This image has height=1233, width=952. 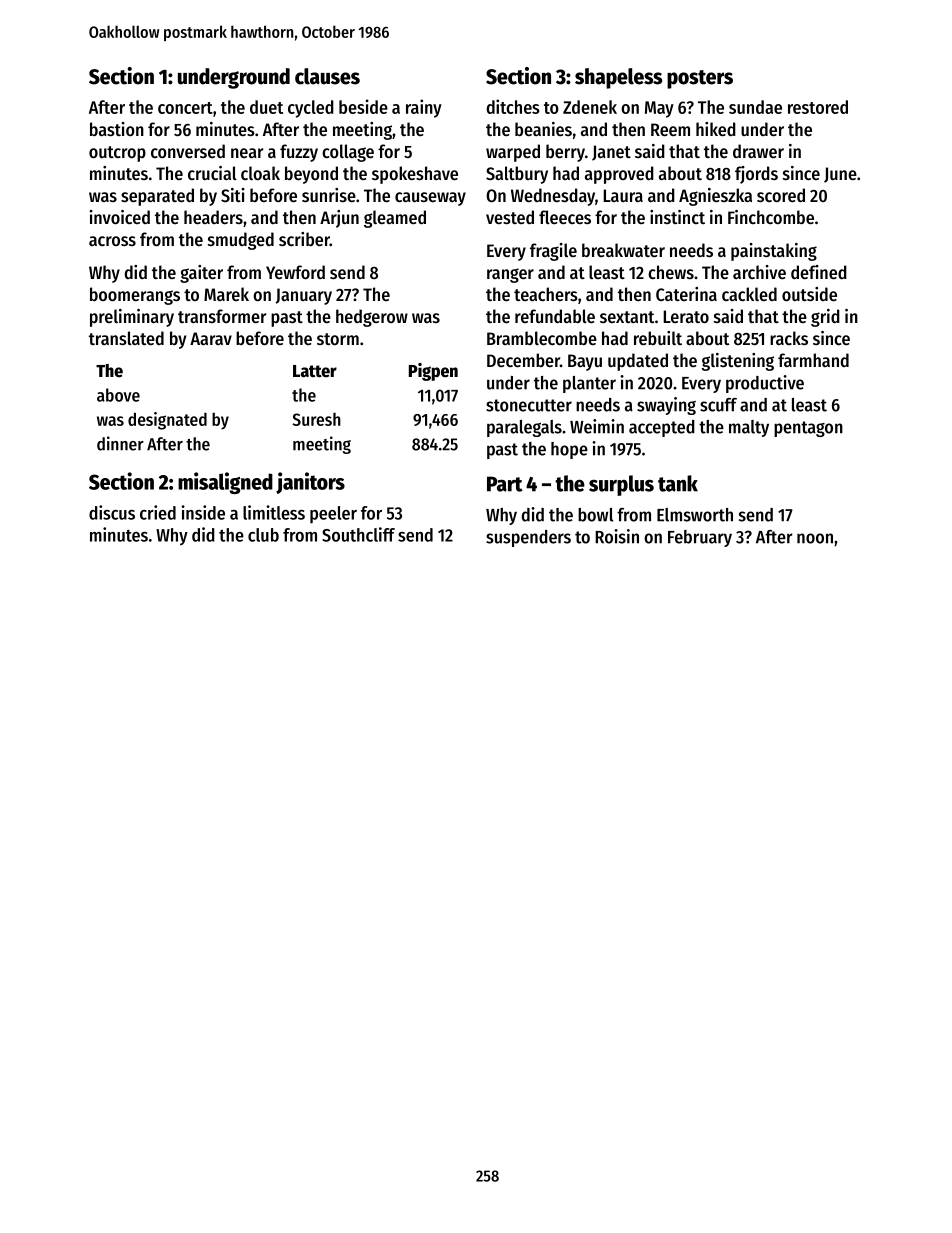 I want to click on spokeshave, so click(x=415, y=175).
